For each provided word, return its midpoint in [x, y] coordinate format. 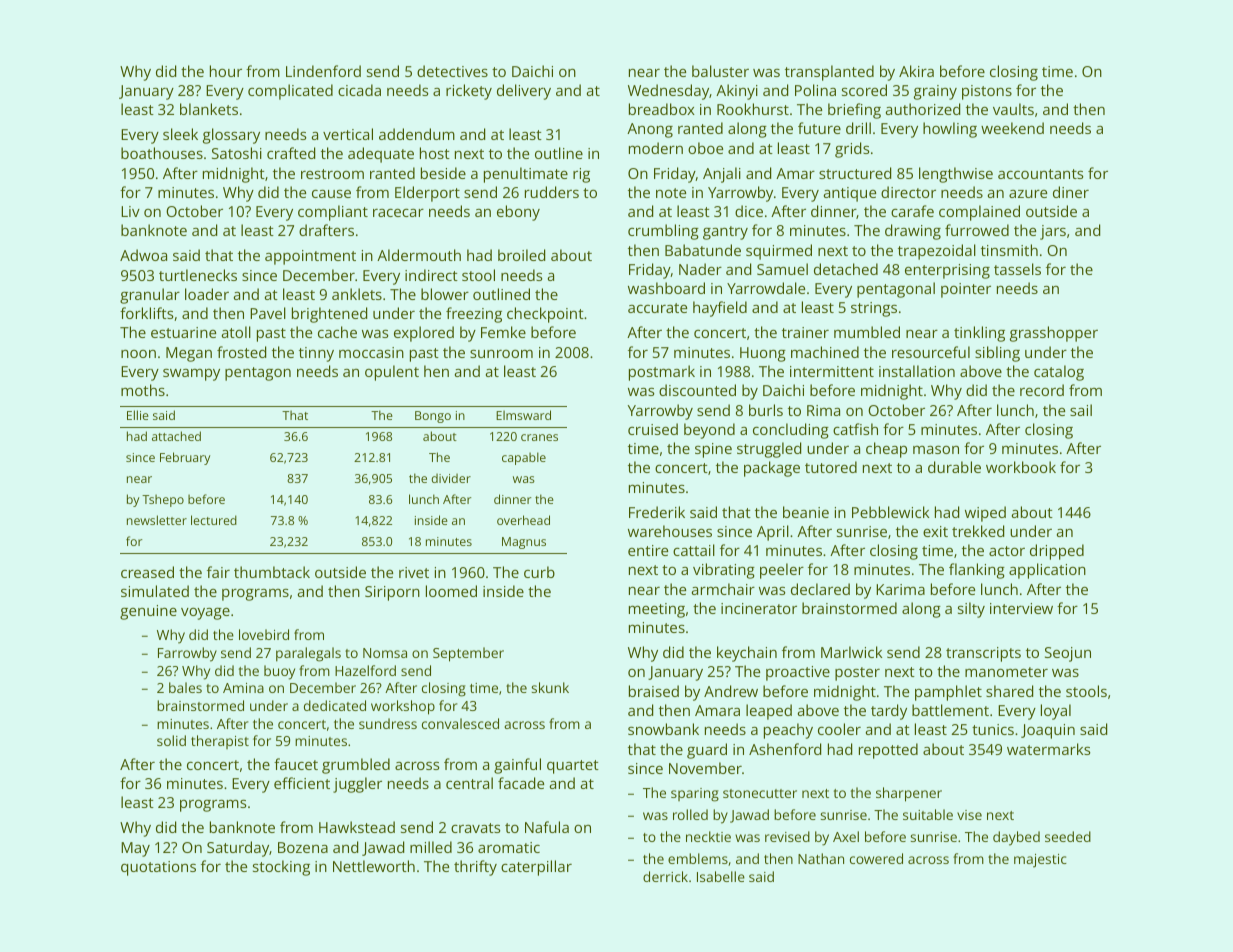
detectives [452, 71]
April [773, 533]
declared [820, 589]
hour [226, 71]
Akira [916, 71]
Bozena [303, 847]
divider [451, 478]
